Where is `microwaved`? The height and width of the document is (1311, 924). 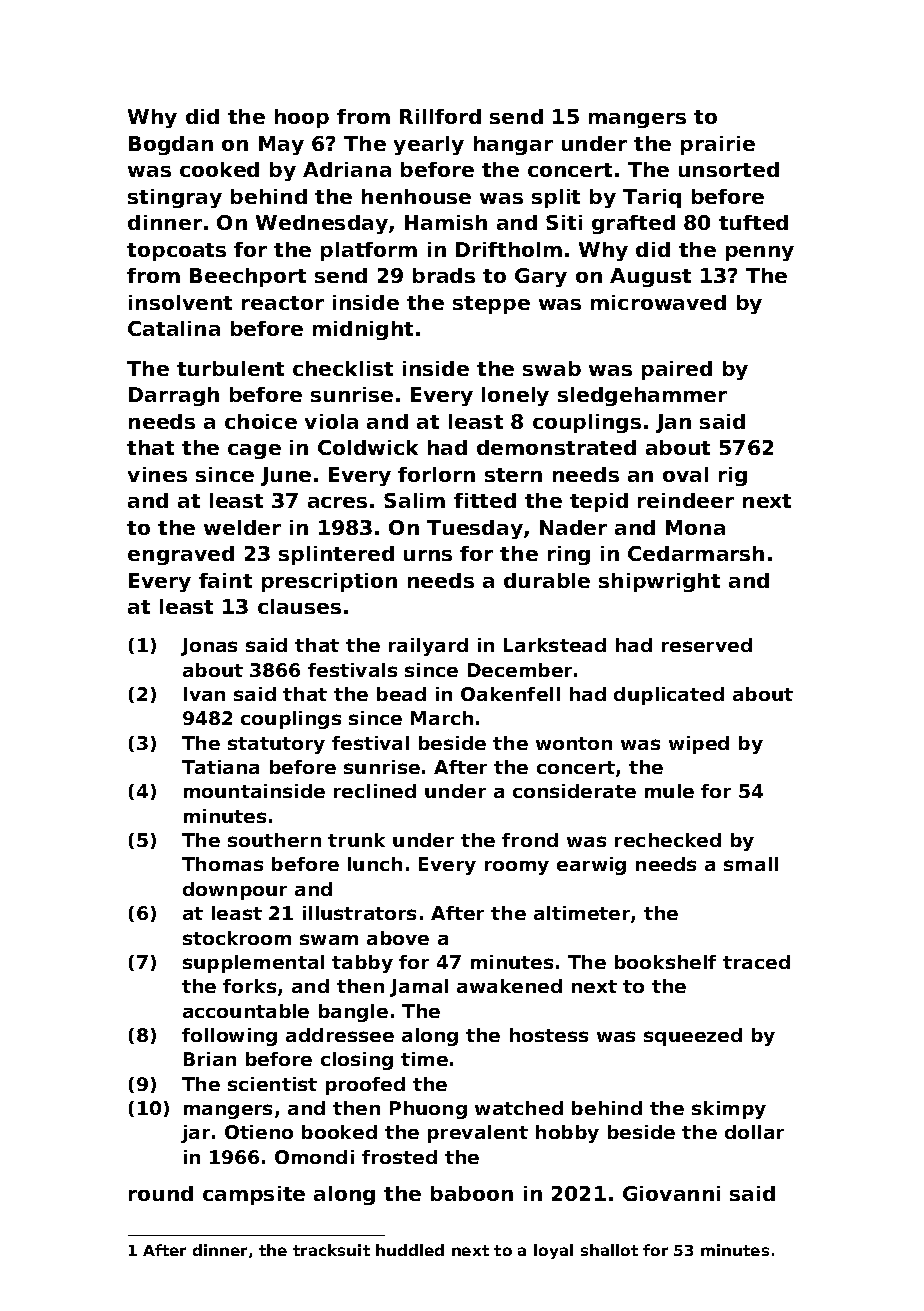
microwaved is located at coordinates (658, 302).
